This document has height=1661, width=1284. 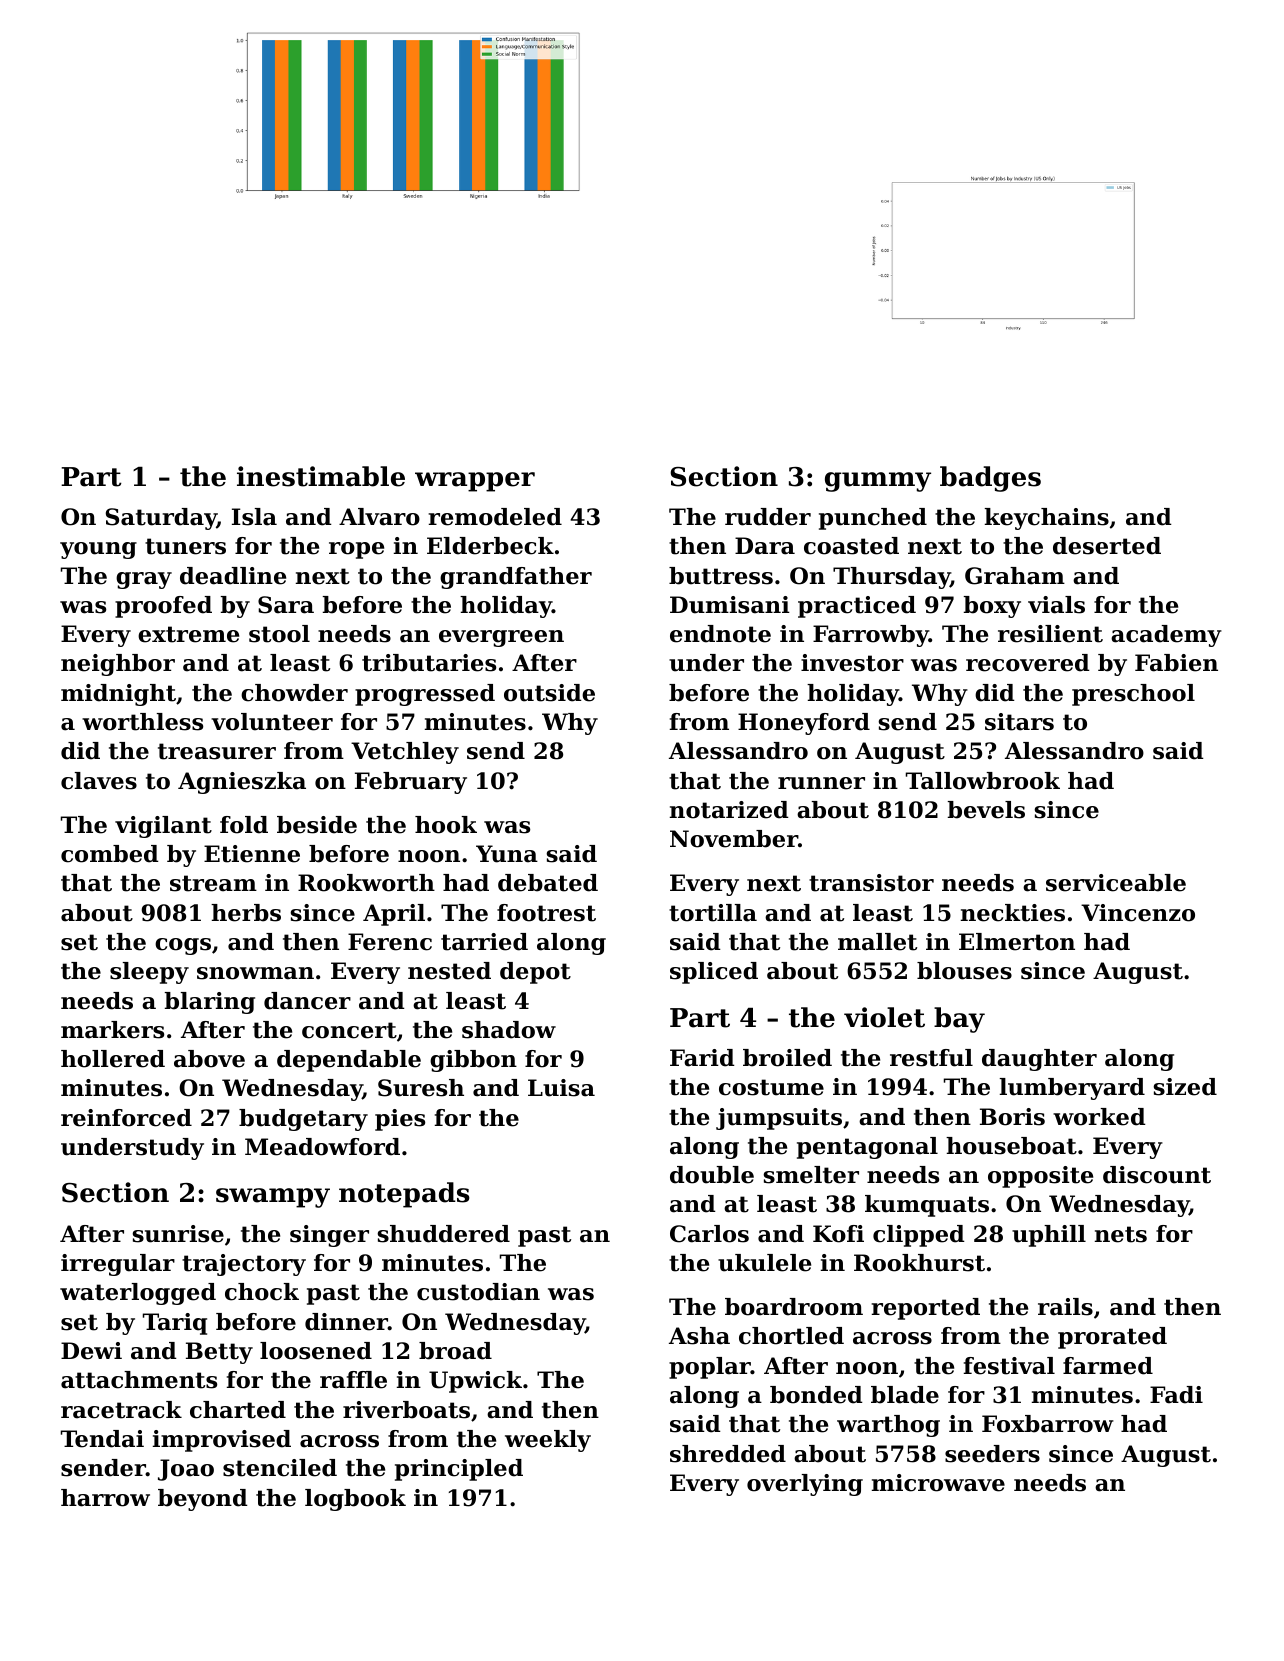 What do you see at coordinates (203, 1500) in the document?
I see `beyond` at bounding box center [203, 1500].
